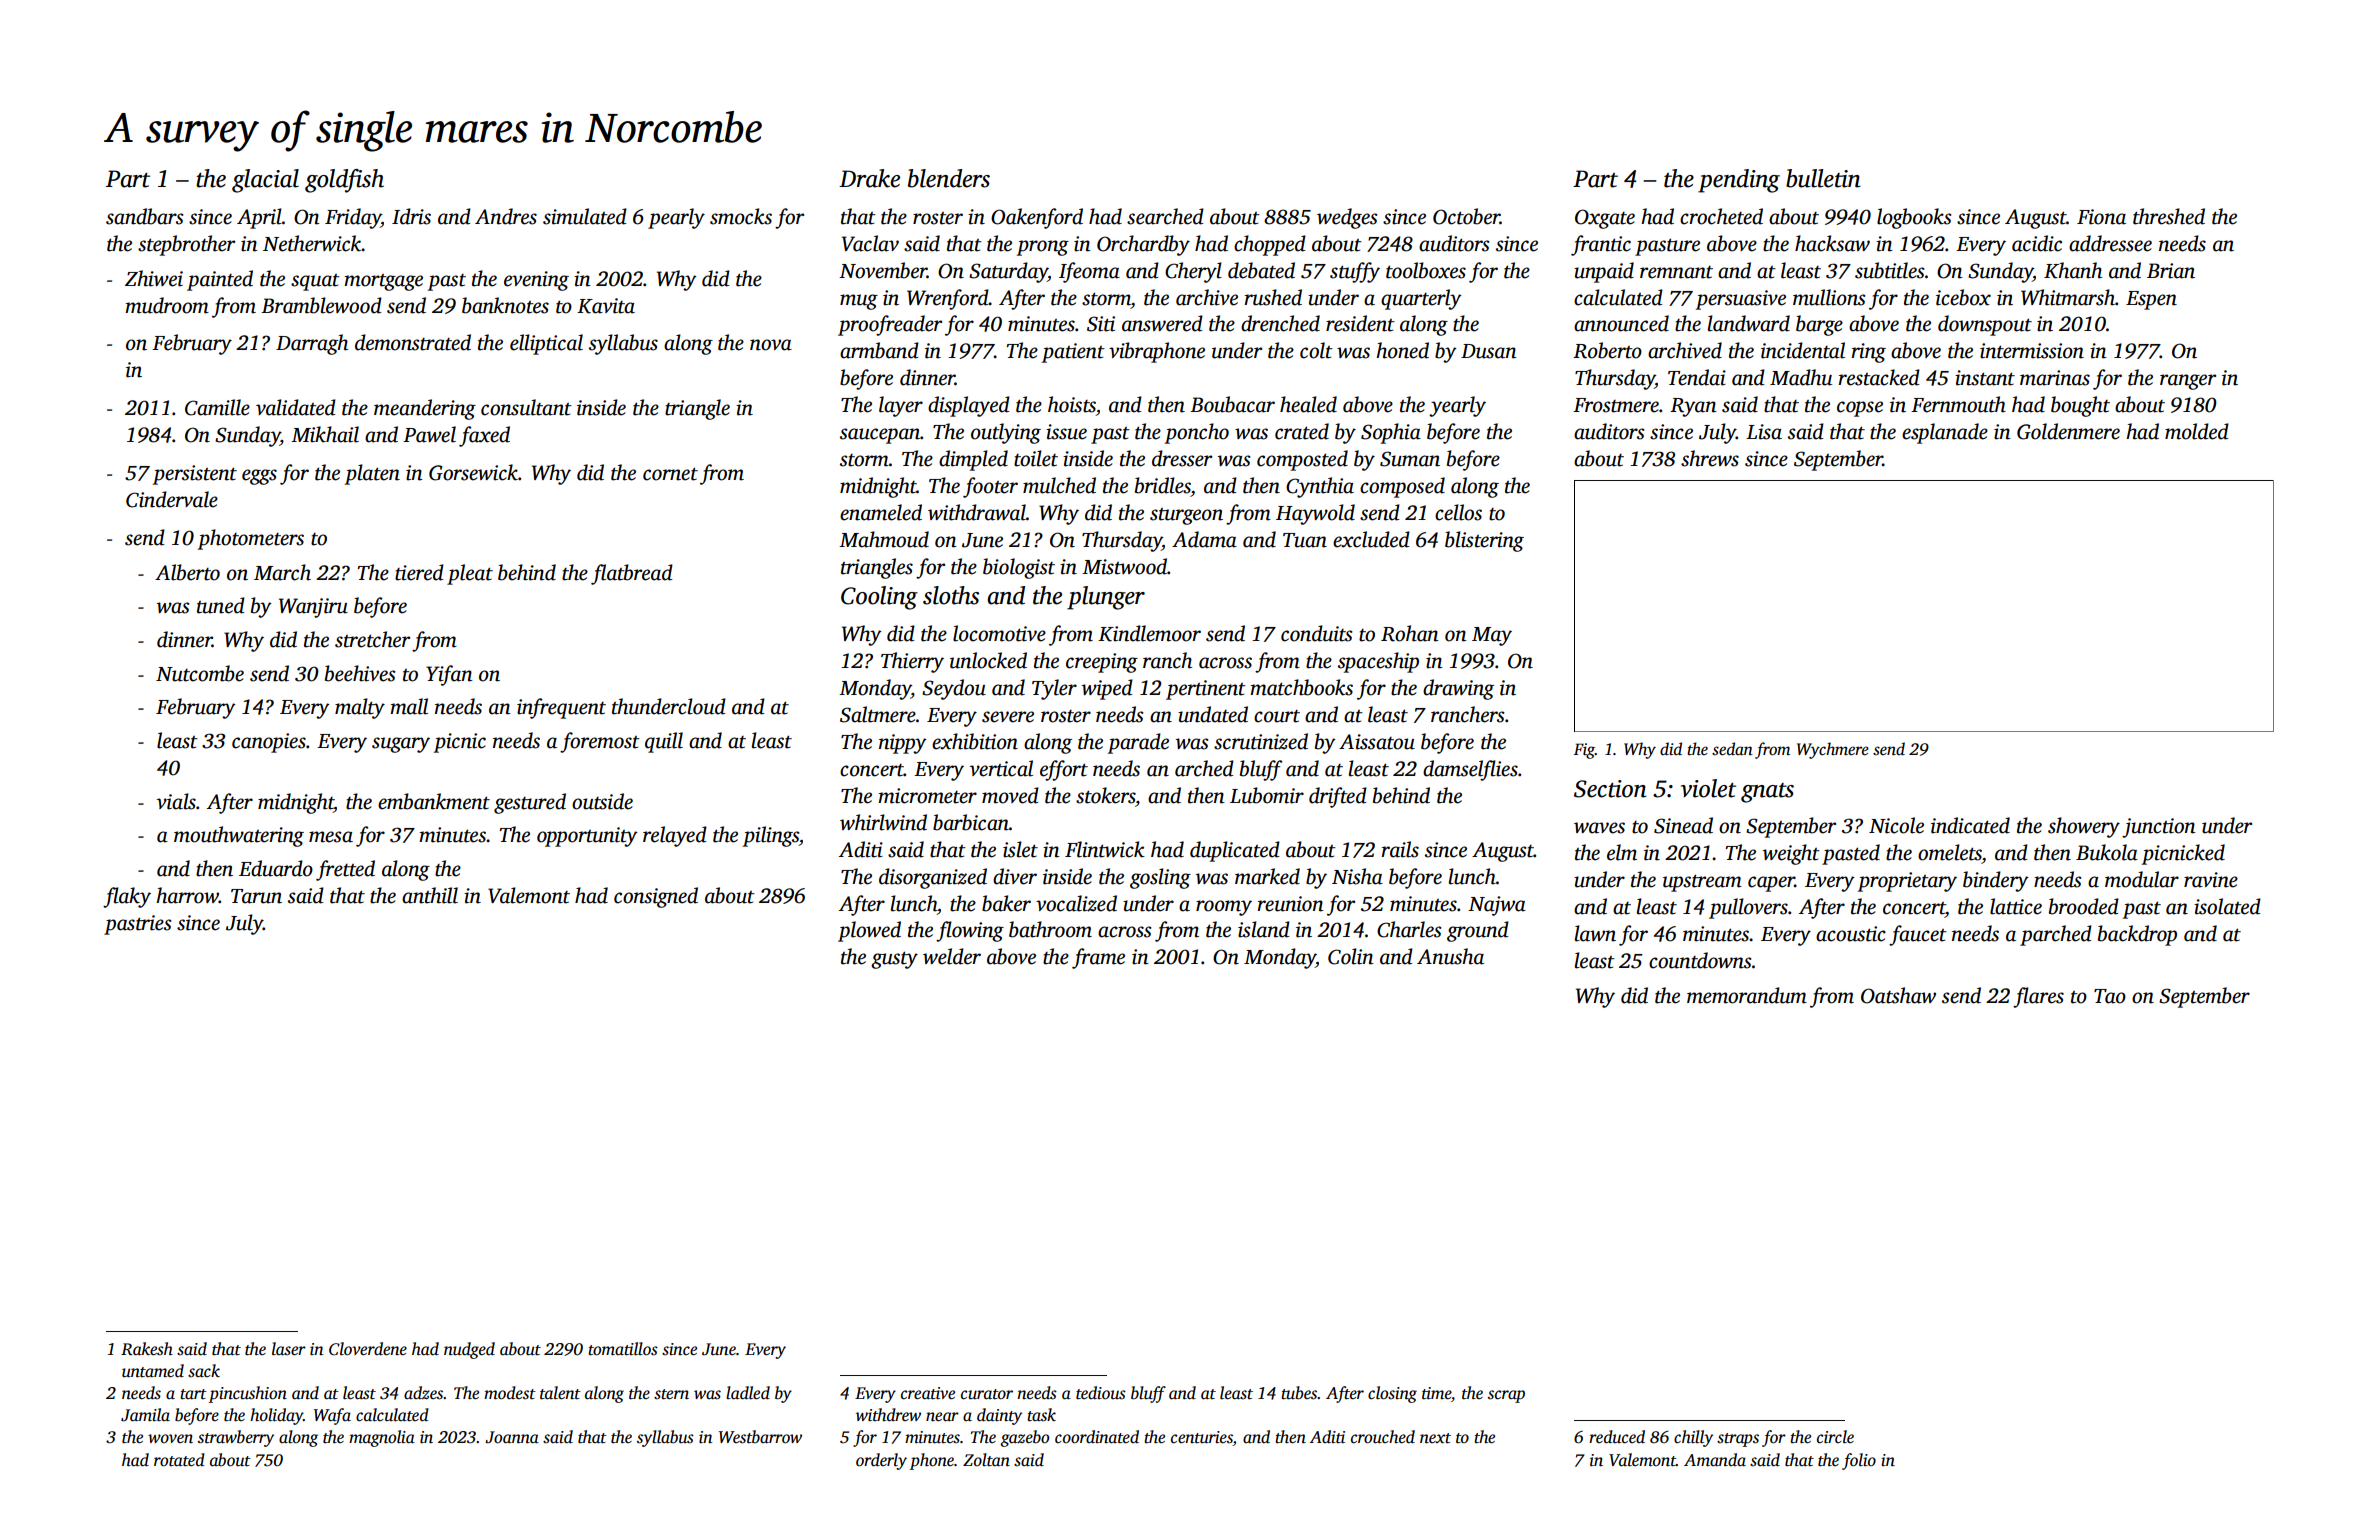  What do you see at coordinates (2197, 431) in the image?
I see `molded` at bounding box center [2197, 431].
